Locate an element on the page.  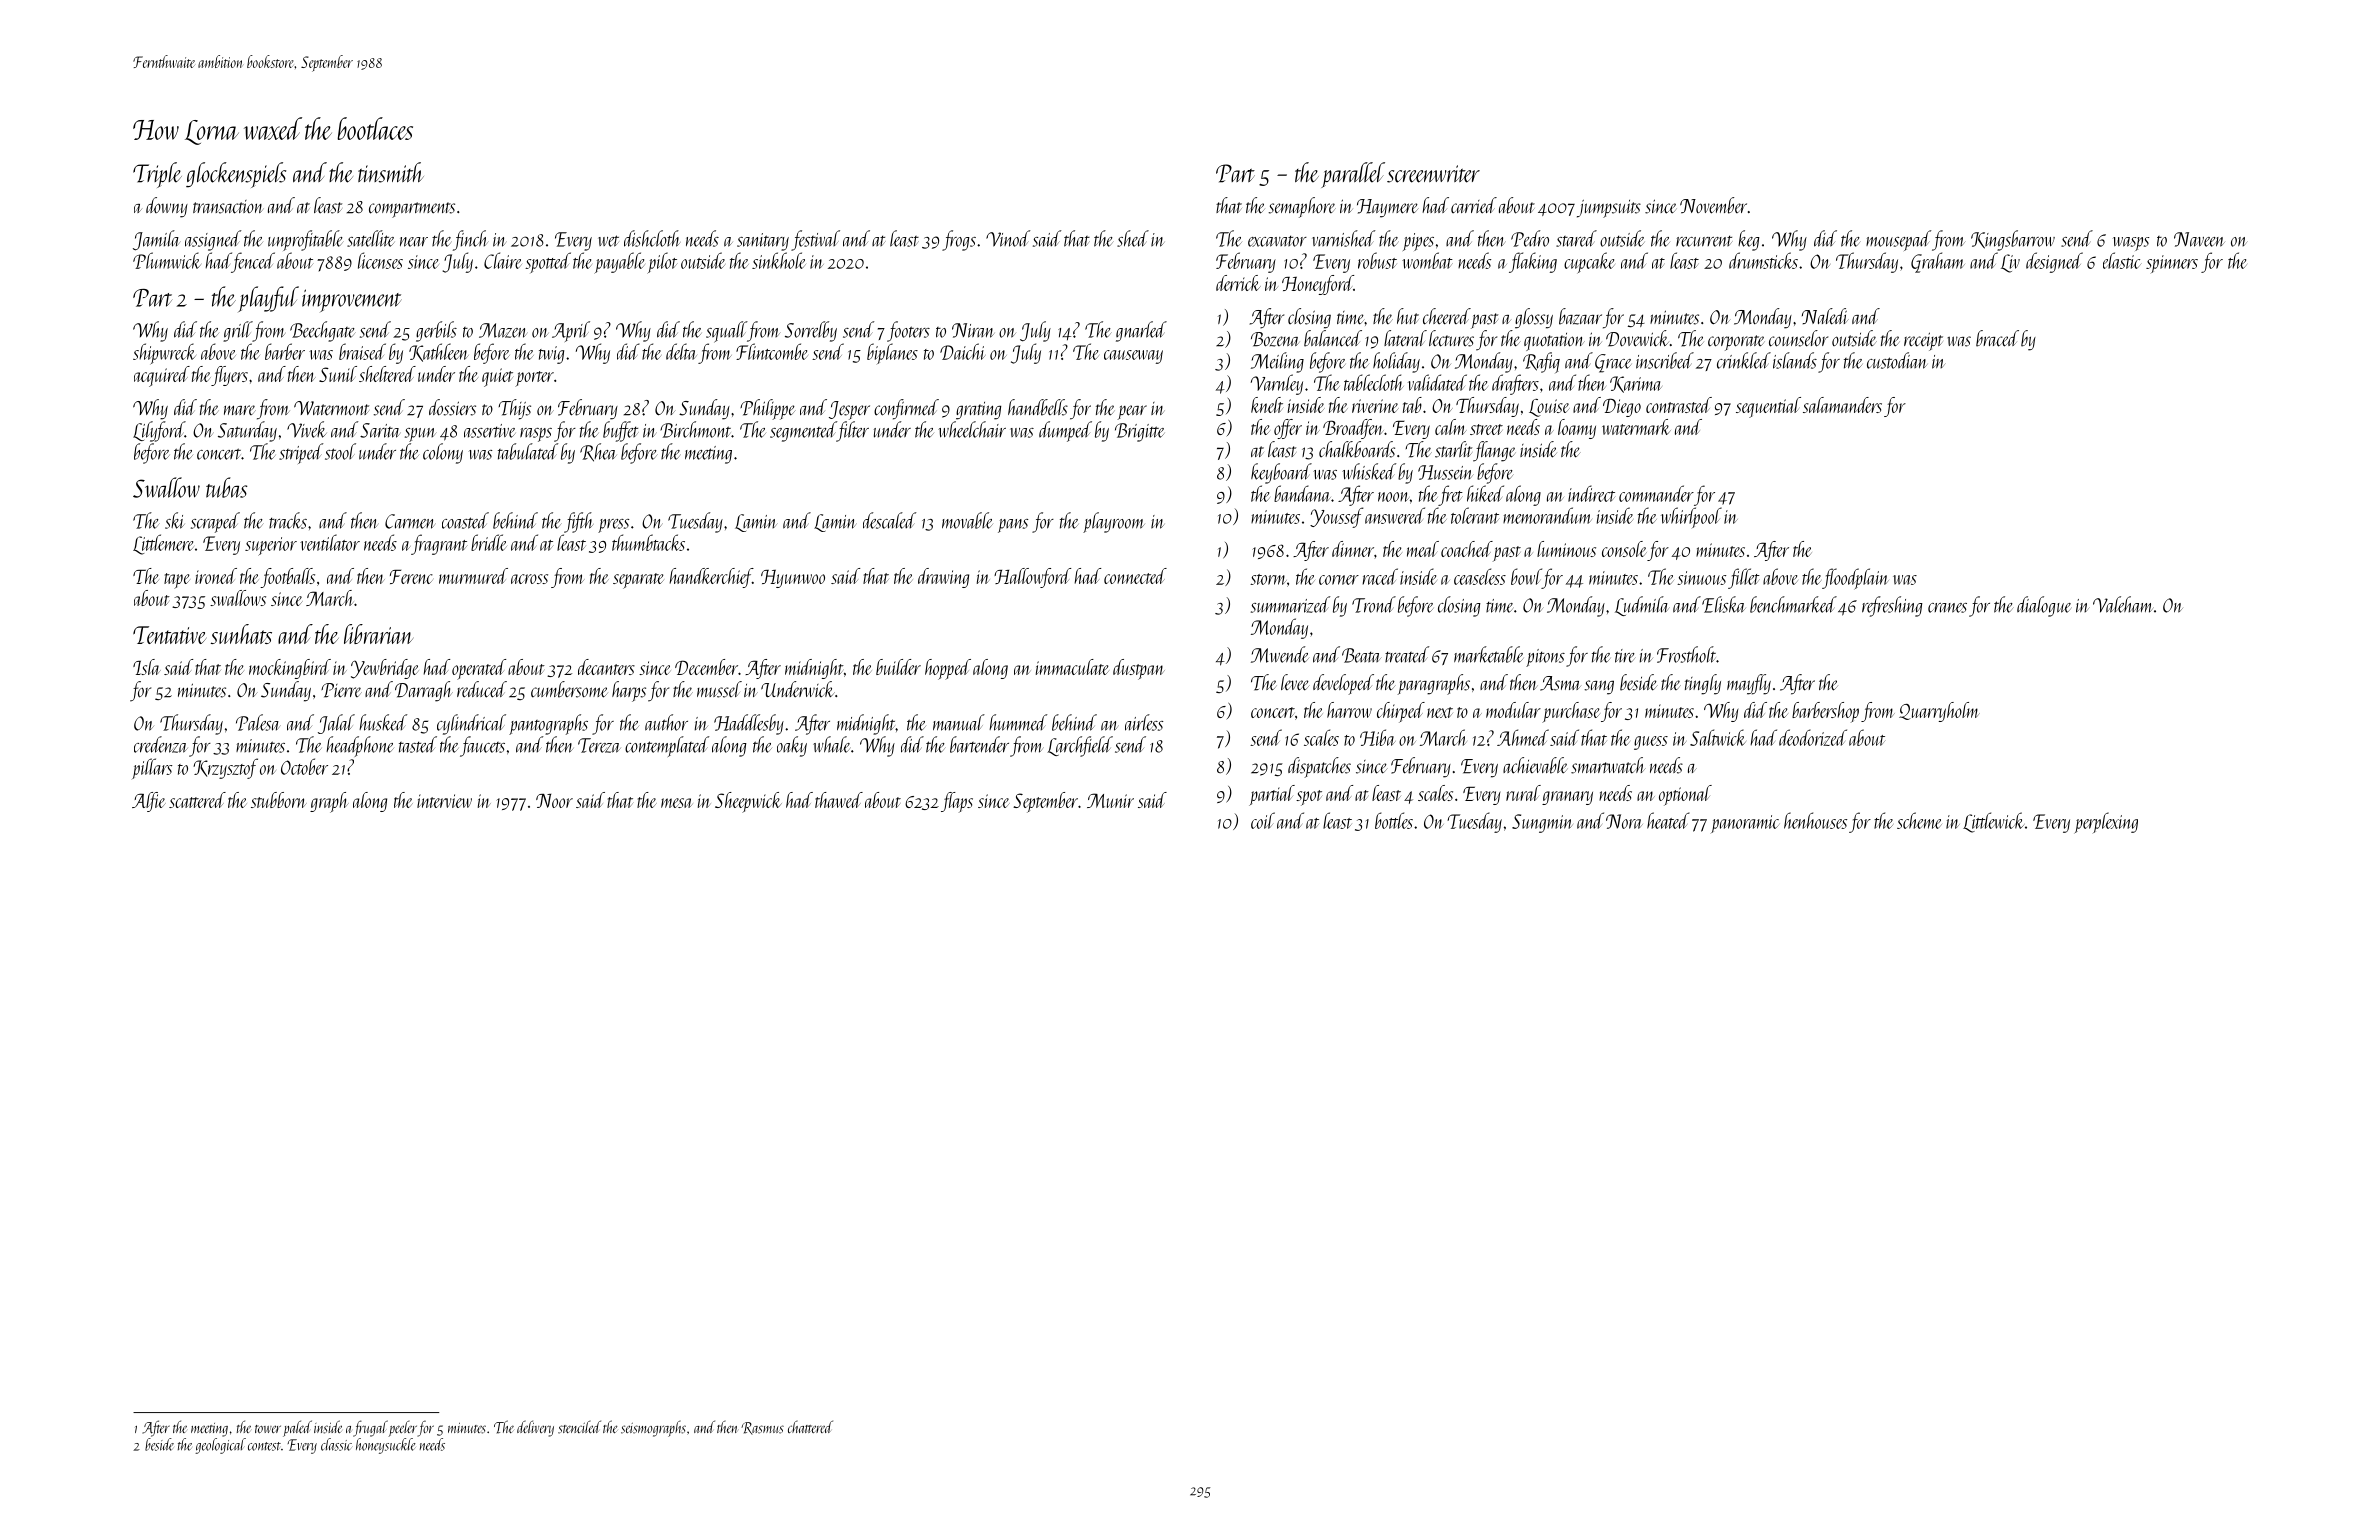
Naledi is located at coordinates (1825, 316).
